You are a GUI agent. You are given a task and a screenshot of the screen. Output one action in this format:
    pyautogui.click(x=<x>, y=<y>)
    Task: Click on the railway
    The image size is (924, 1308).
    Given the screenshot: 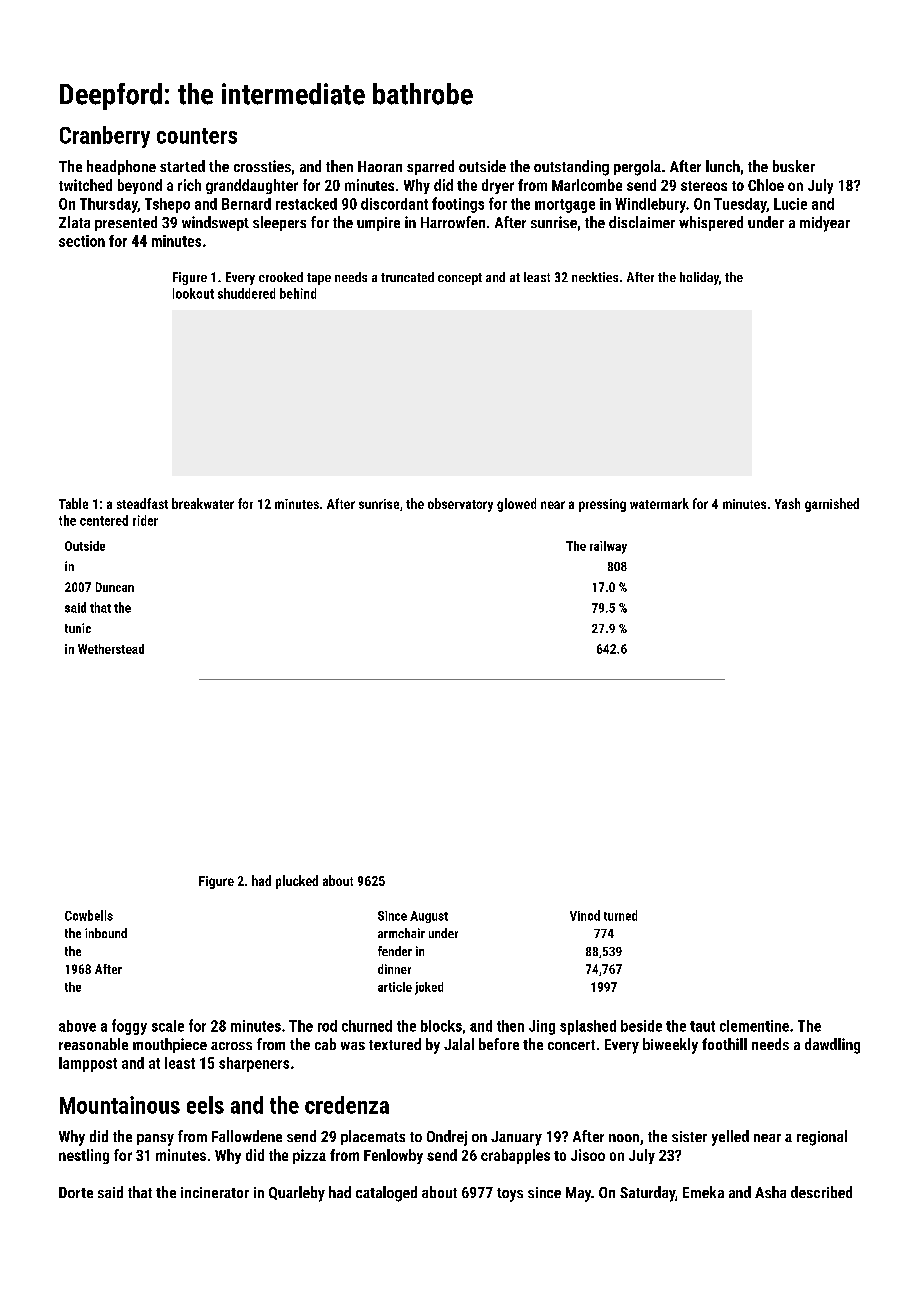 What is the action you would take?
    pyautogui.click(x=608, y=547)
